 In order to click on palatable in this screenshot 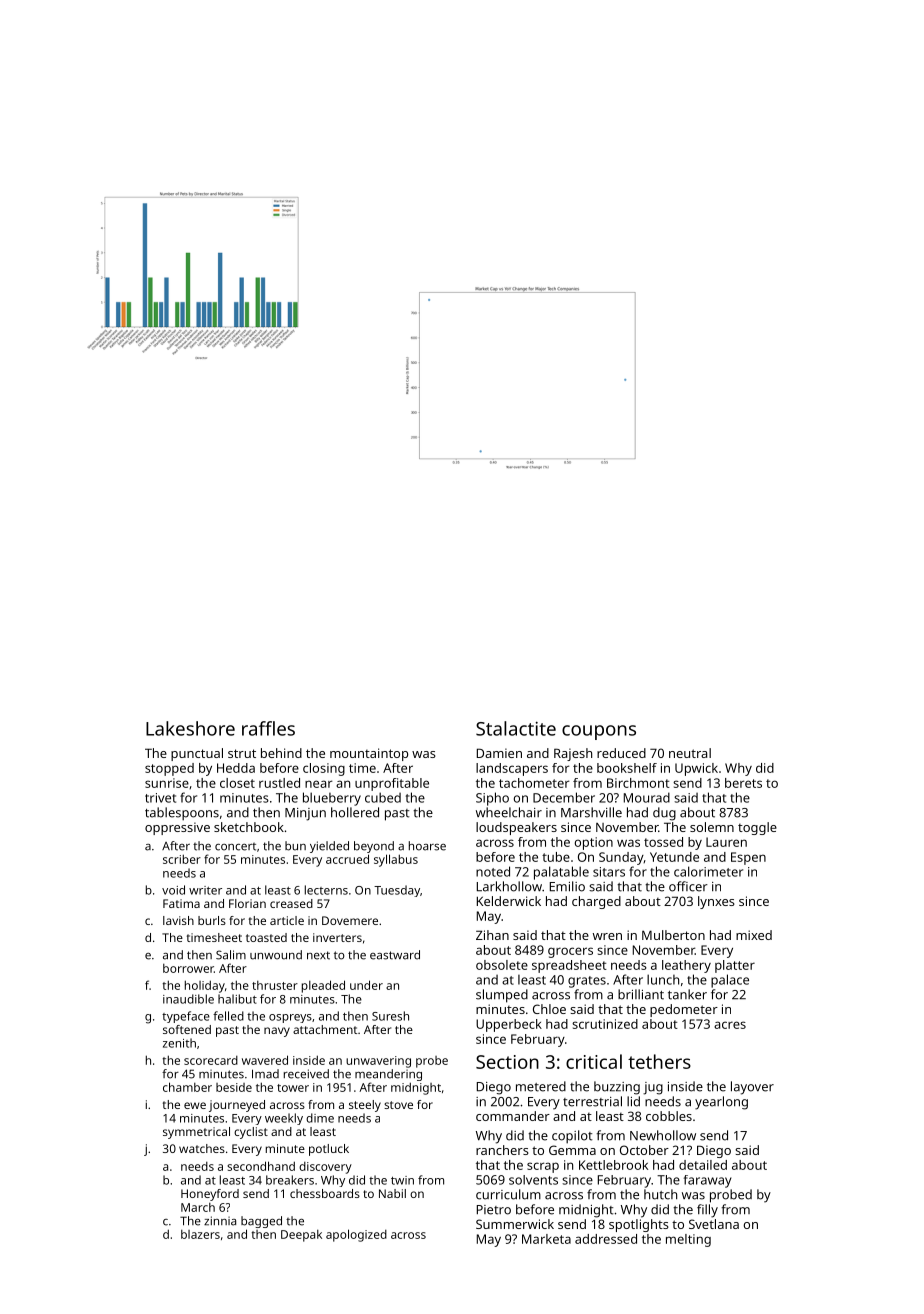, I will do `click(561, 873)`.
